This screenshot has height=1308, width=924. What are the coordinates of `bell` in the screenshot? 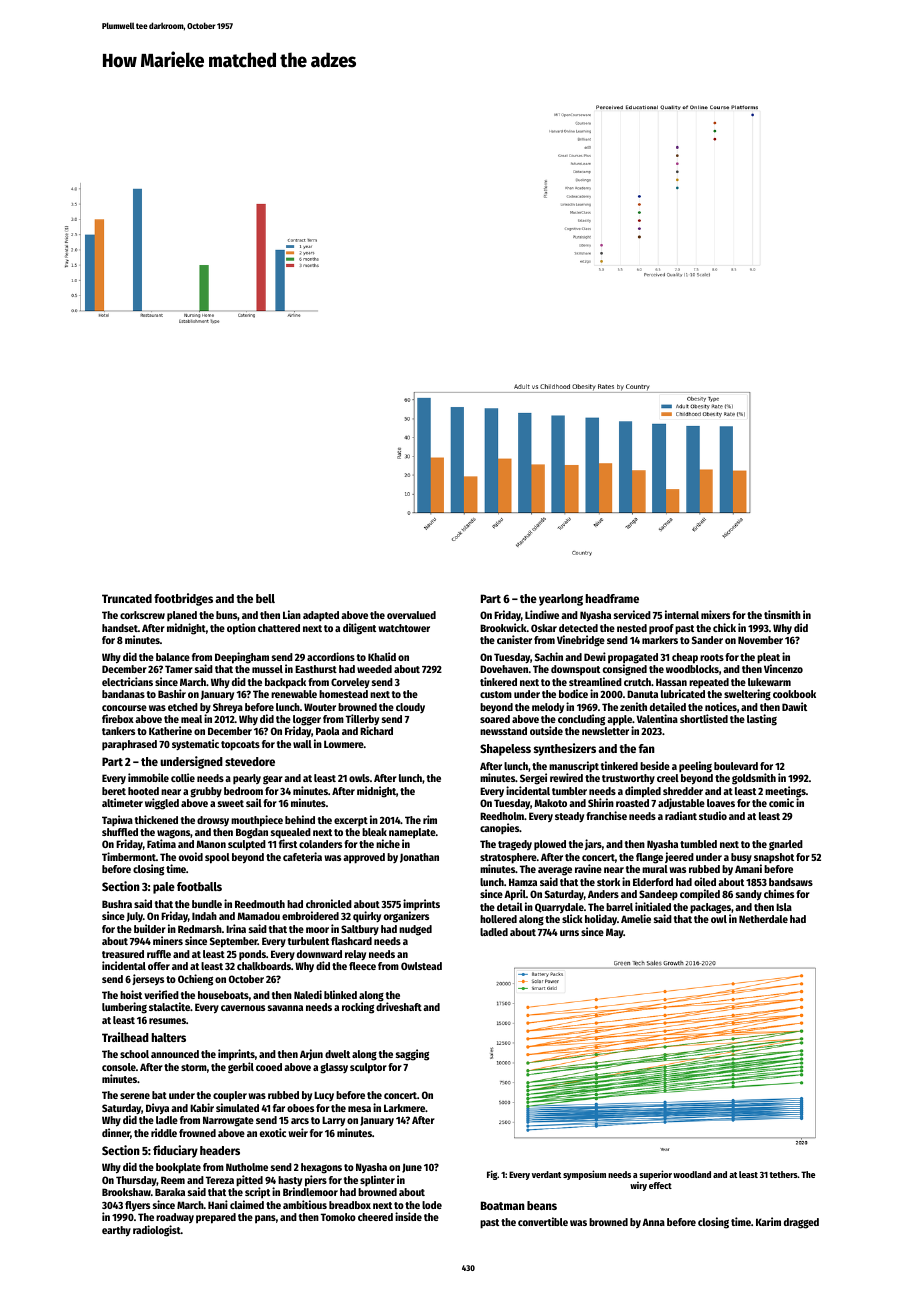 It's located at (265, 598).
